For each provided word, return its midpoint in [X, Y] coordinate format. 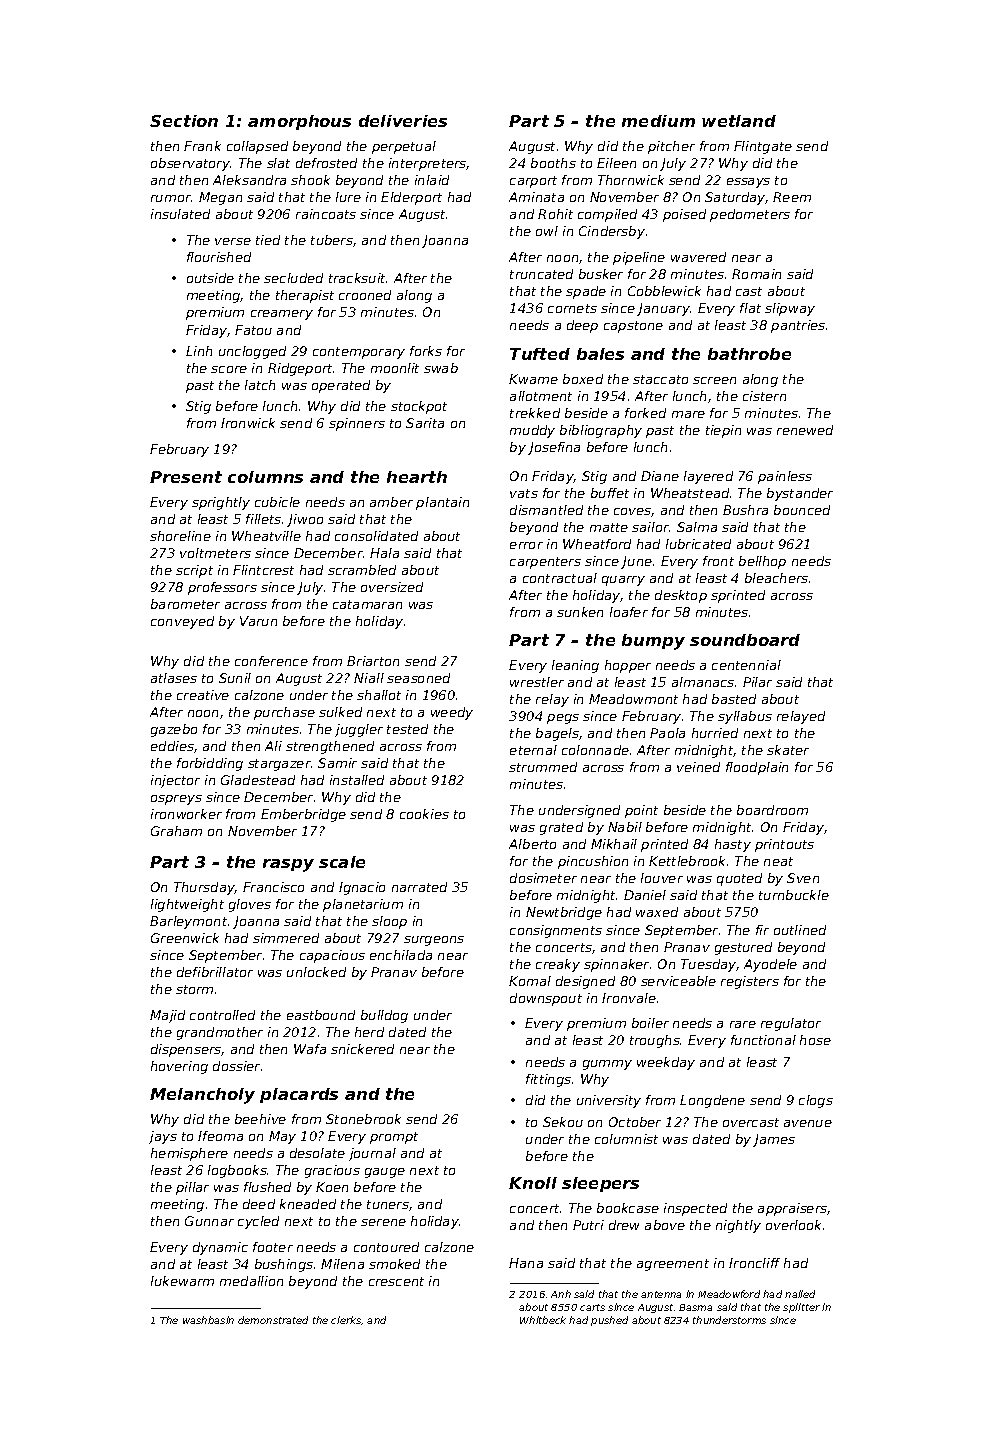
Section [184, 121]
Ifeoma [220, 1136]
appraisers [792, 1209]
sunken [580, 612]
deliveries [403, 121]
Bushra [745, 510]
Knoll [533, 1183]
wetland [739, 121]
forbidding [210, 764]
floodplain [757, 768]
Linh [199, 351]
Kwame [533, 379]
